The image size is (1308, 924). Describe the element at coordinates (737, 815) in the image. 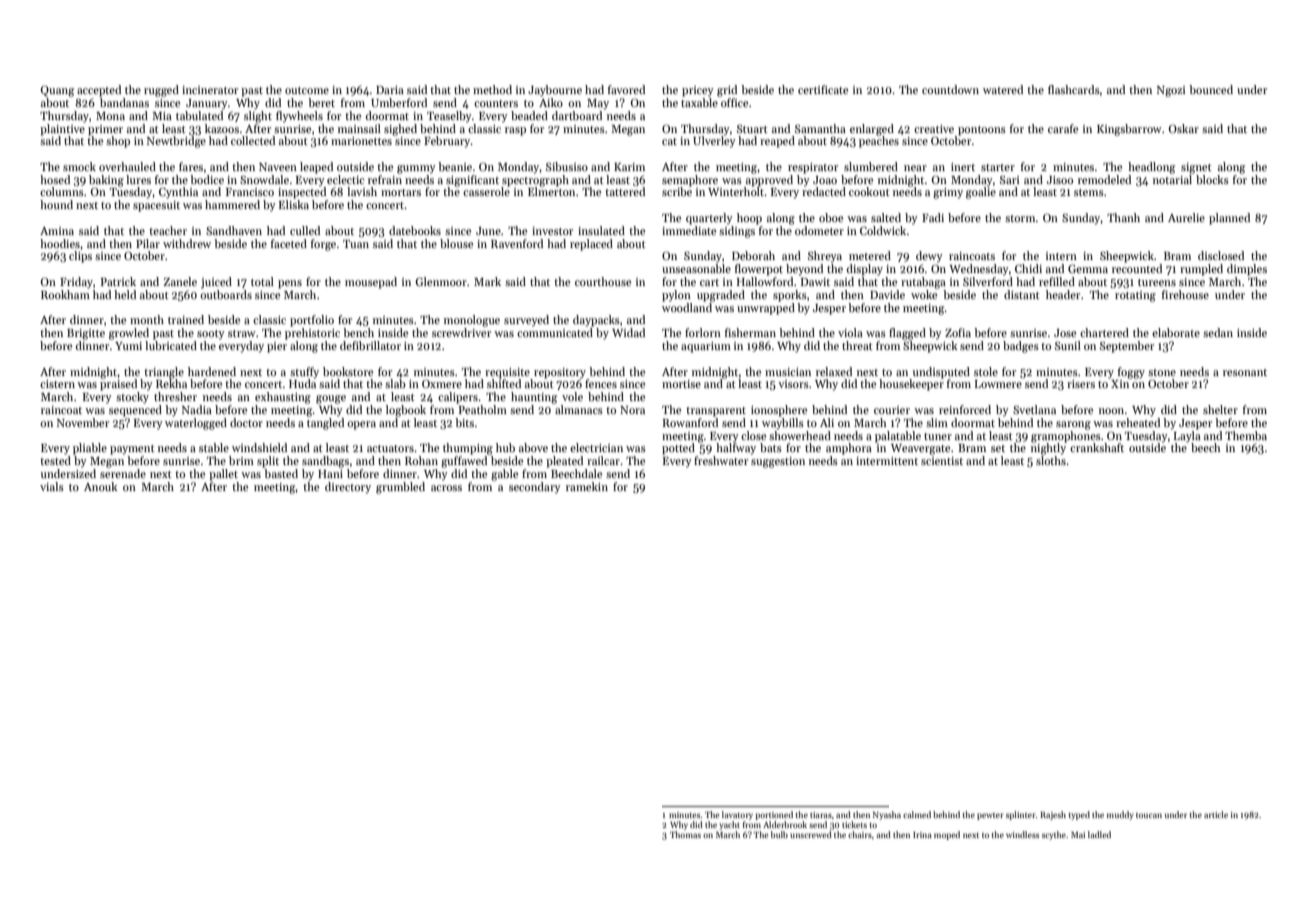

I see `lavatory` at that location.
